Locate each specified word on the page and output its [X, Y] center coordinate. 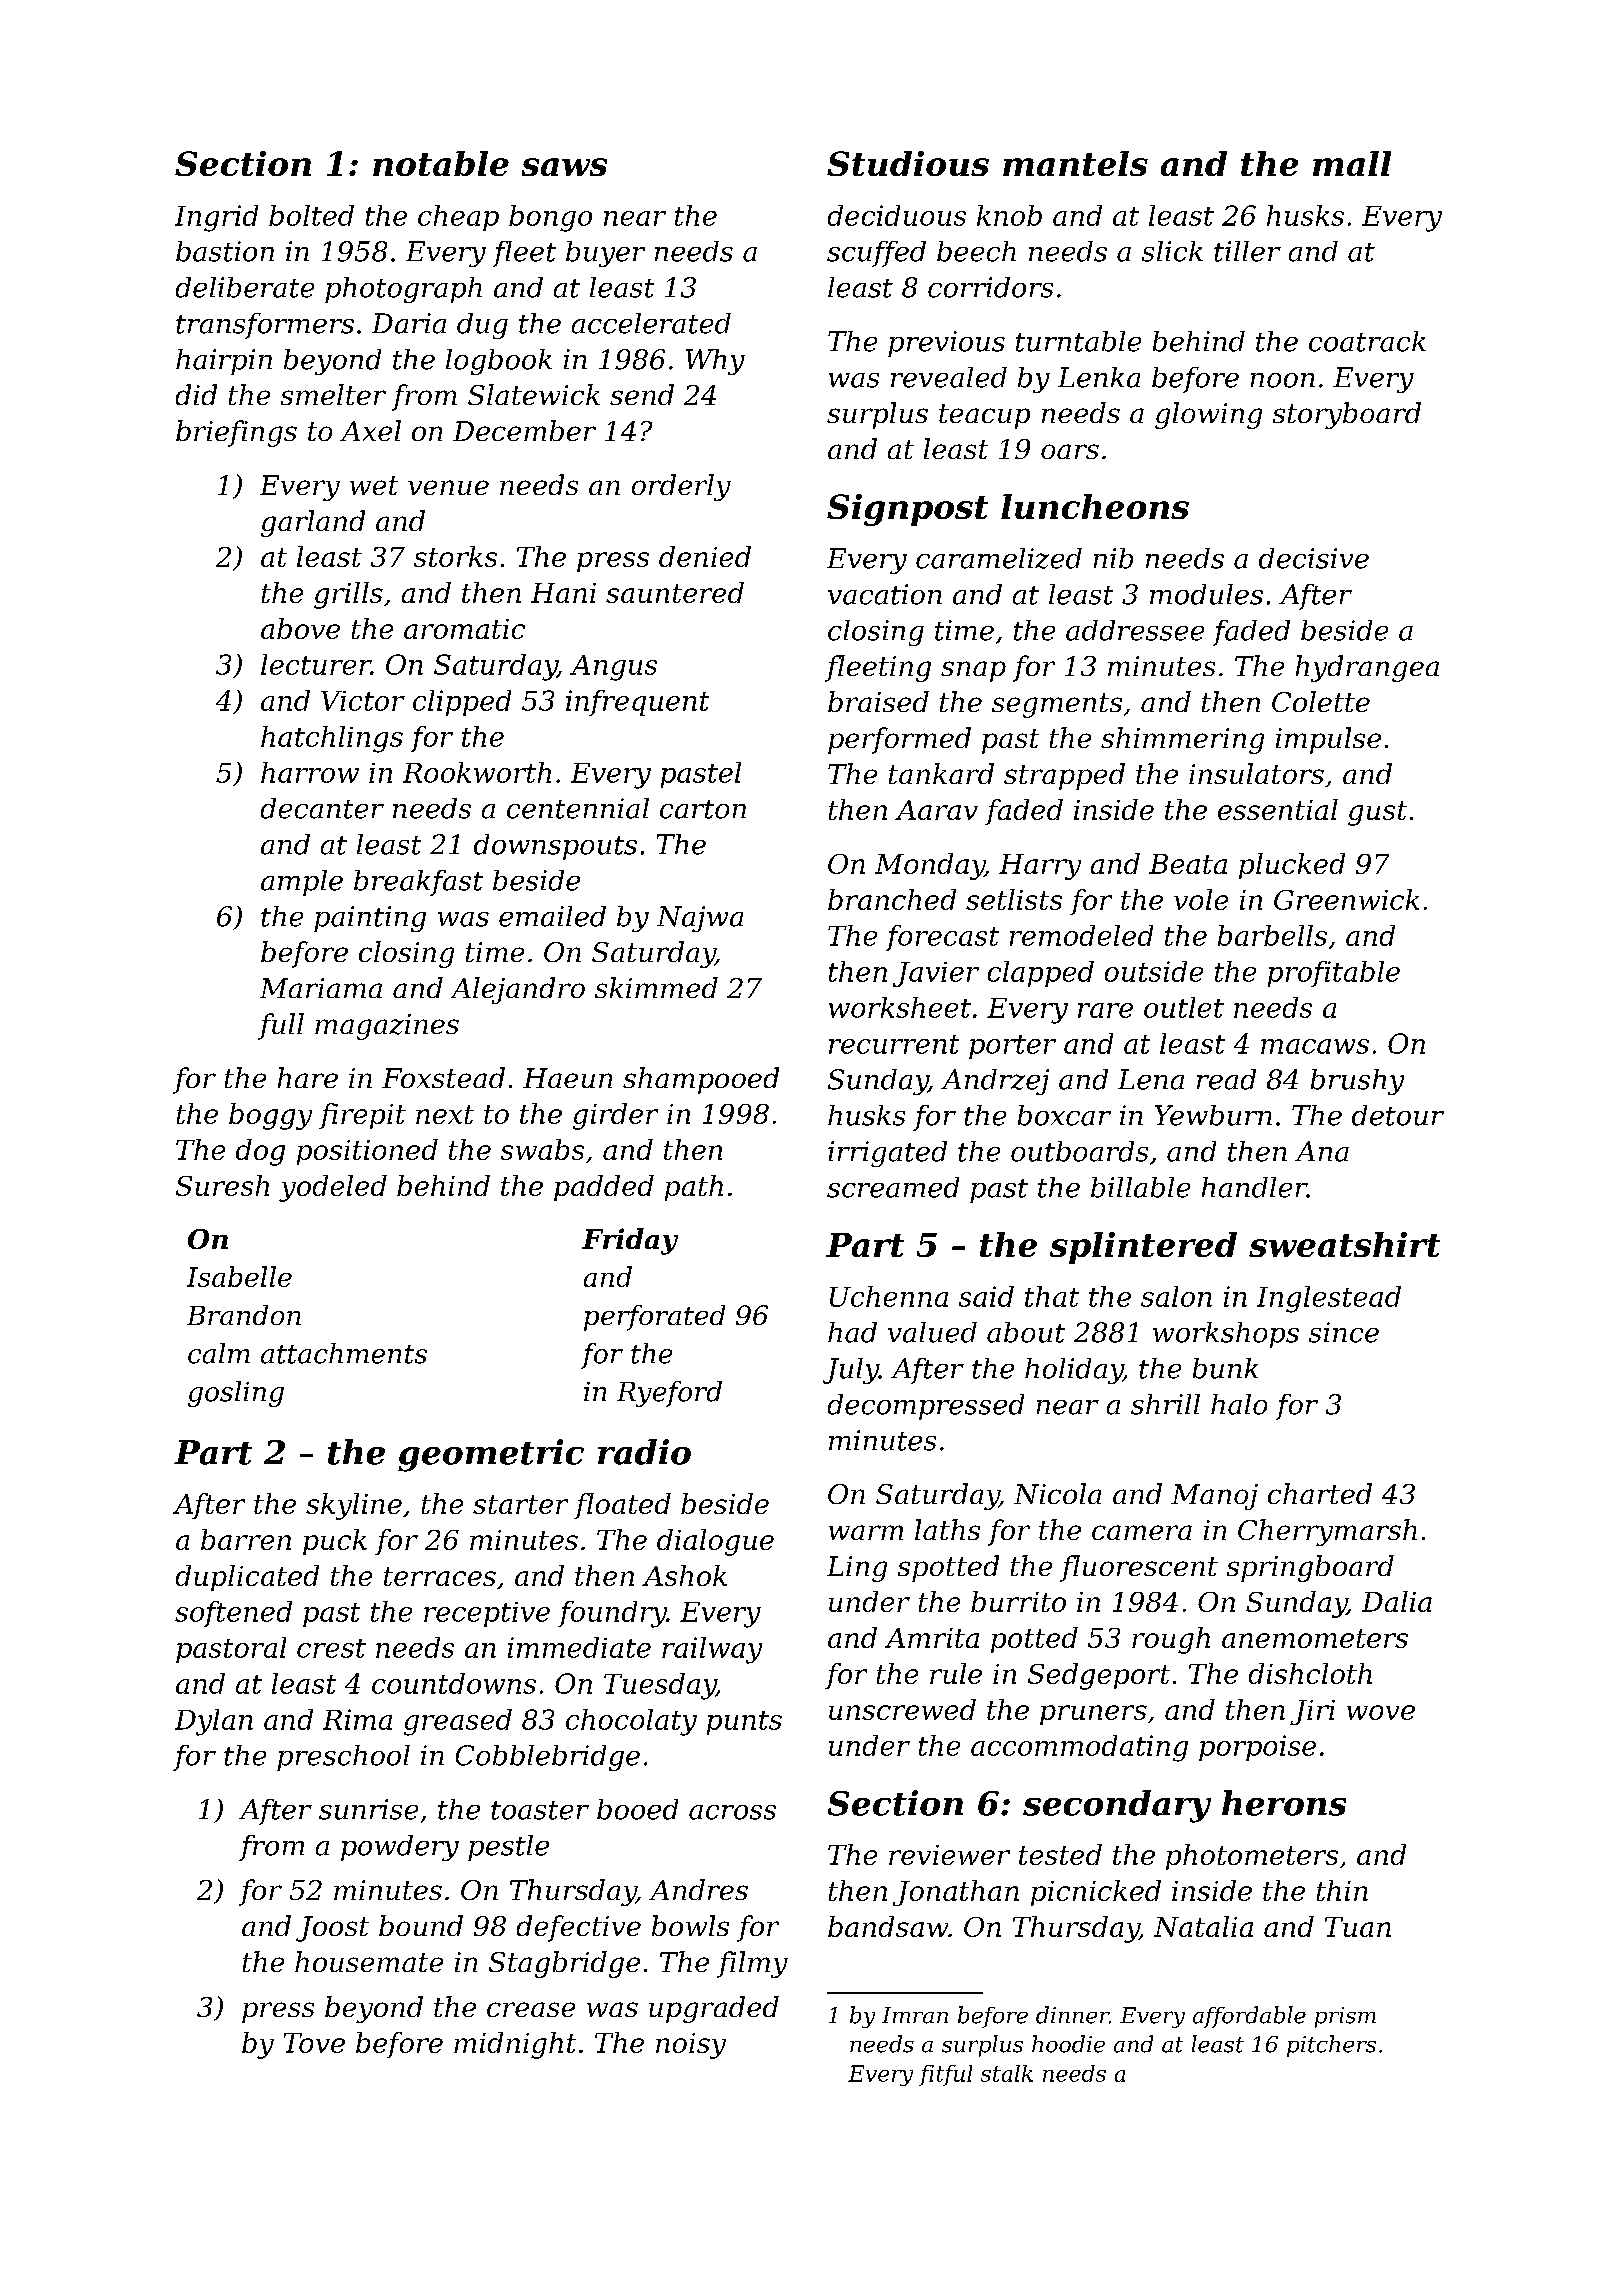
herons [1284, 1803]
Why [715, 362]
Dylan [214, 1722]
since [1344, 1332]
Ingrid [216, 218]
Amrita [932, 1638]
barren [246, 1539]
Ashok [684, 1575]
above [300, 628]
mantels [1075, 163]
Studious [908, 163]
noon [1283, 380]
